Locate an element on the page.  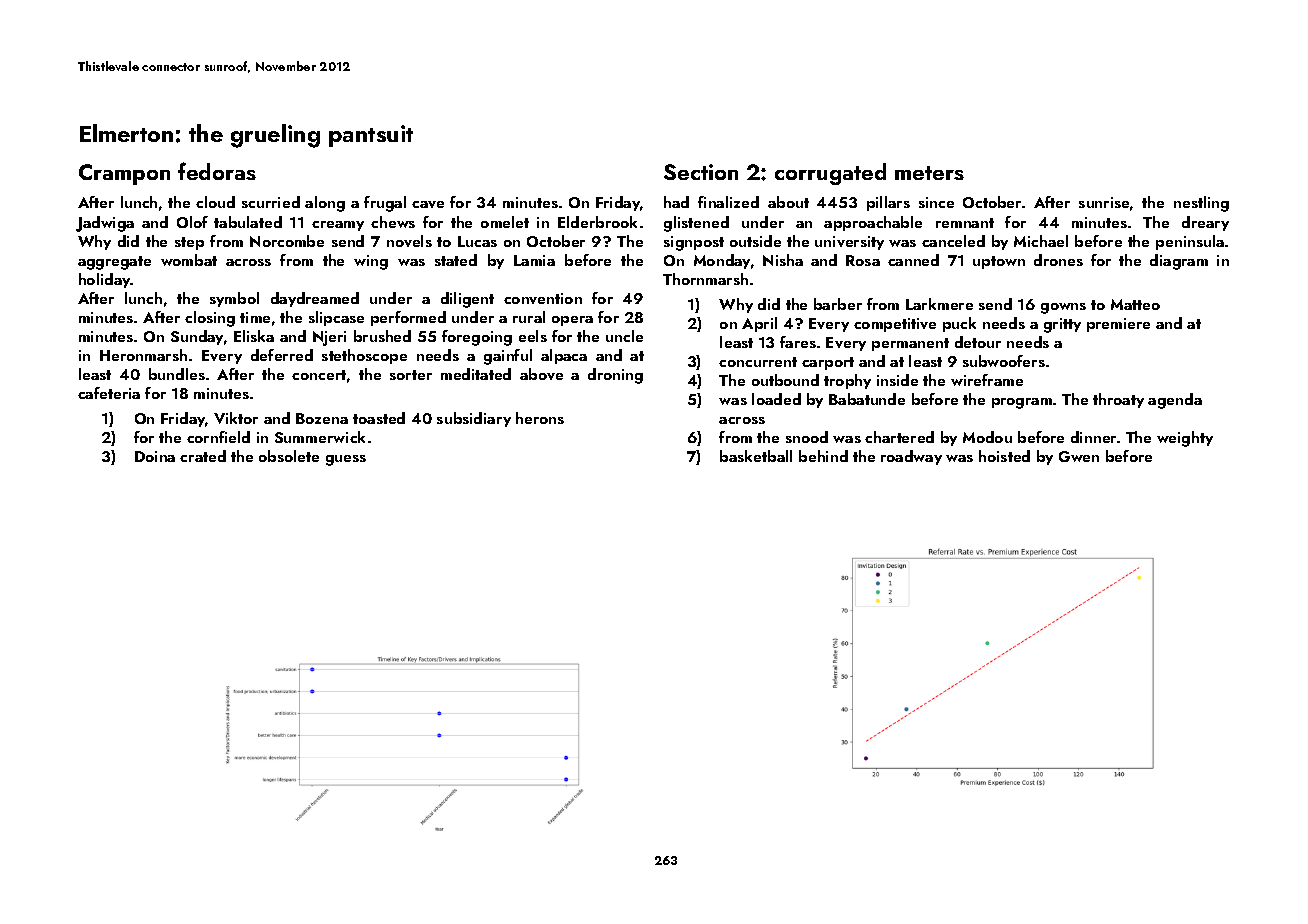
Section is located at coordinates (701, 172).
